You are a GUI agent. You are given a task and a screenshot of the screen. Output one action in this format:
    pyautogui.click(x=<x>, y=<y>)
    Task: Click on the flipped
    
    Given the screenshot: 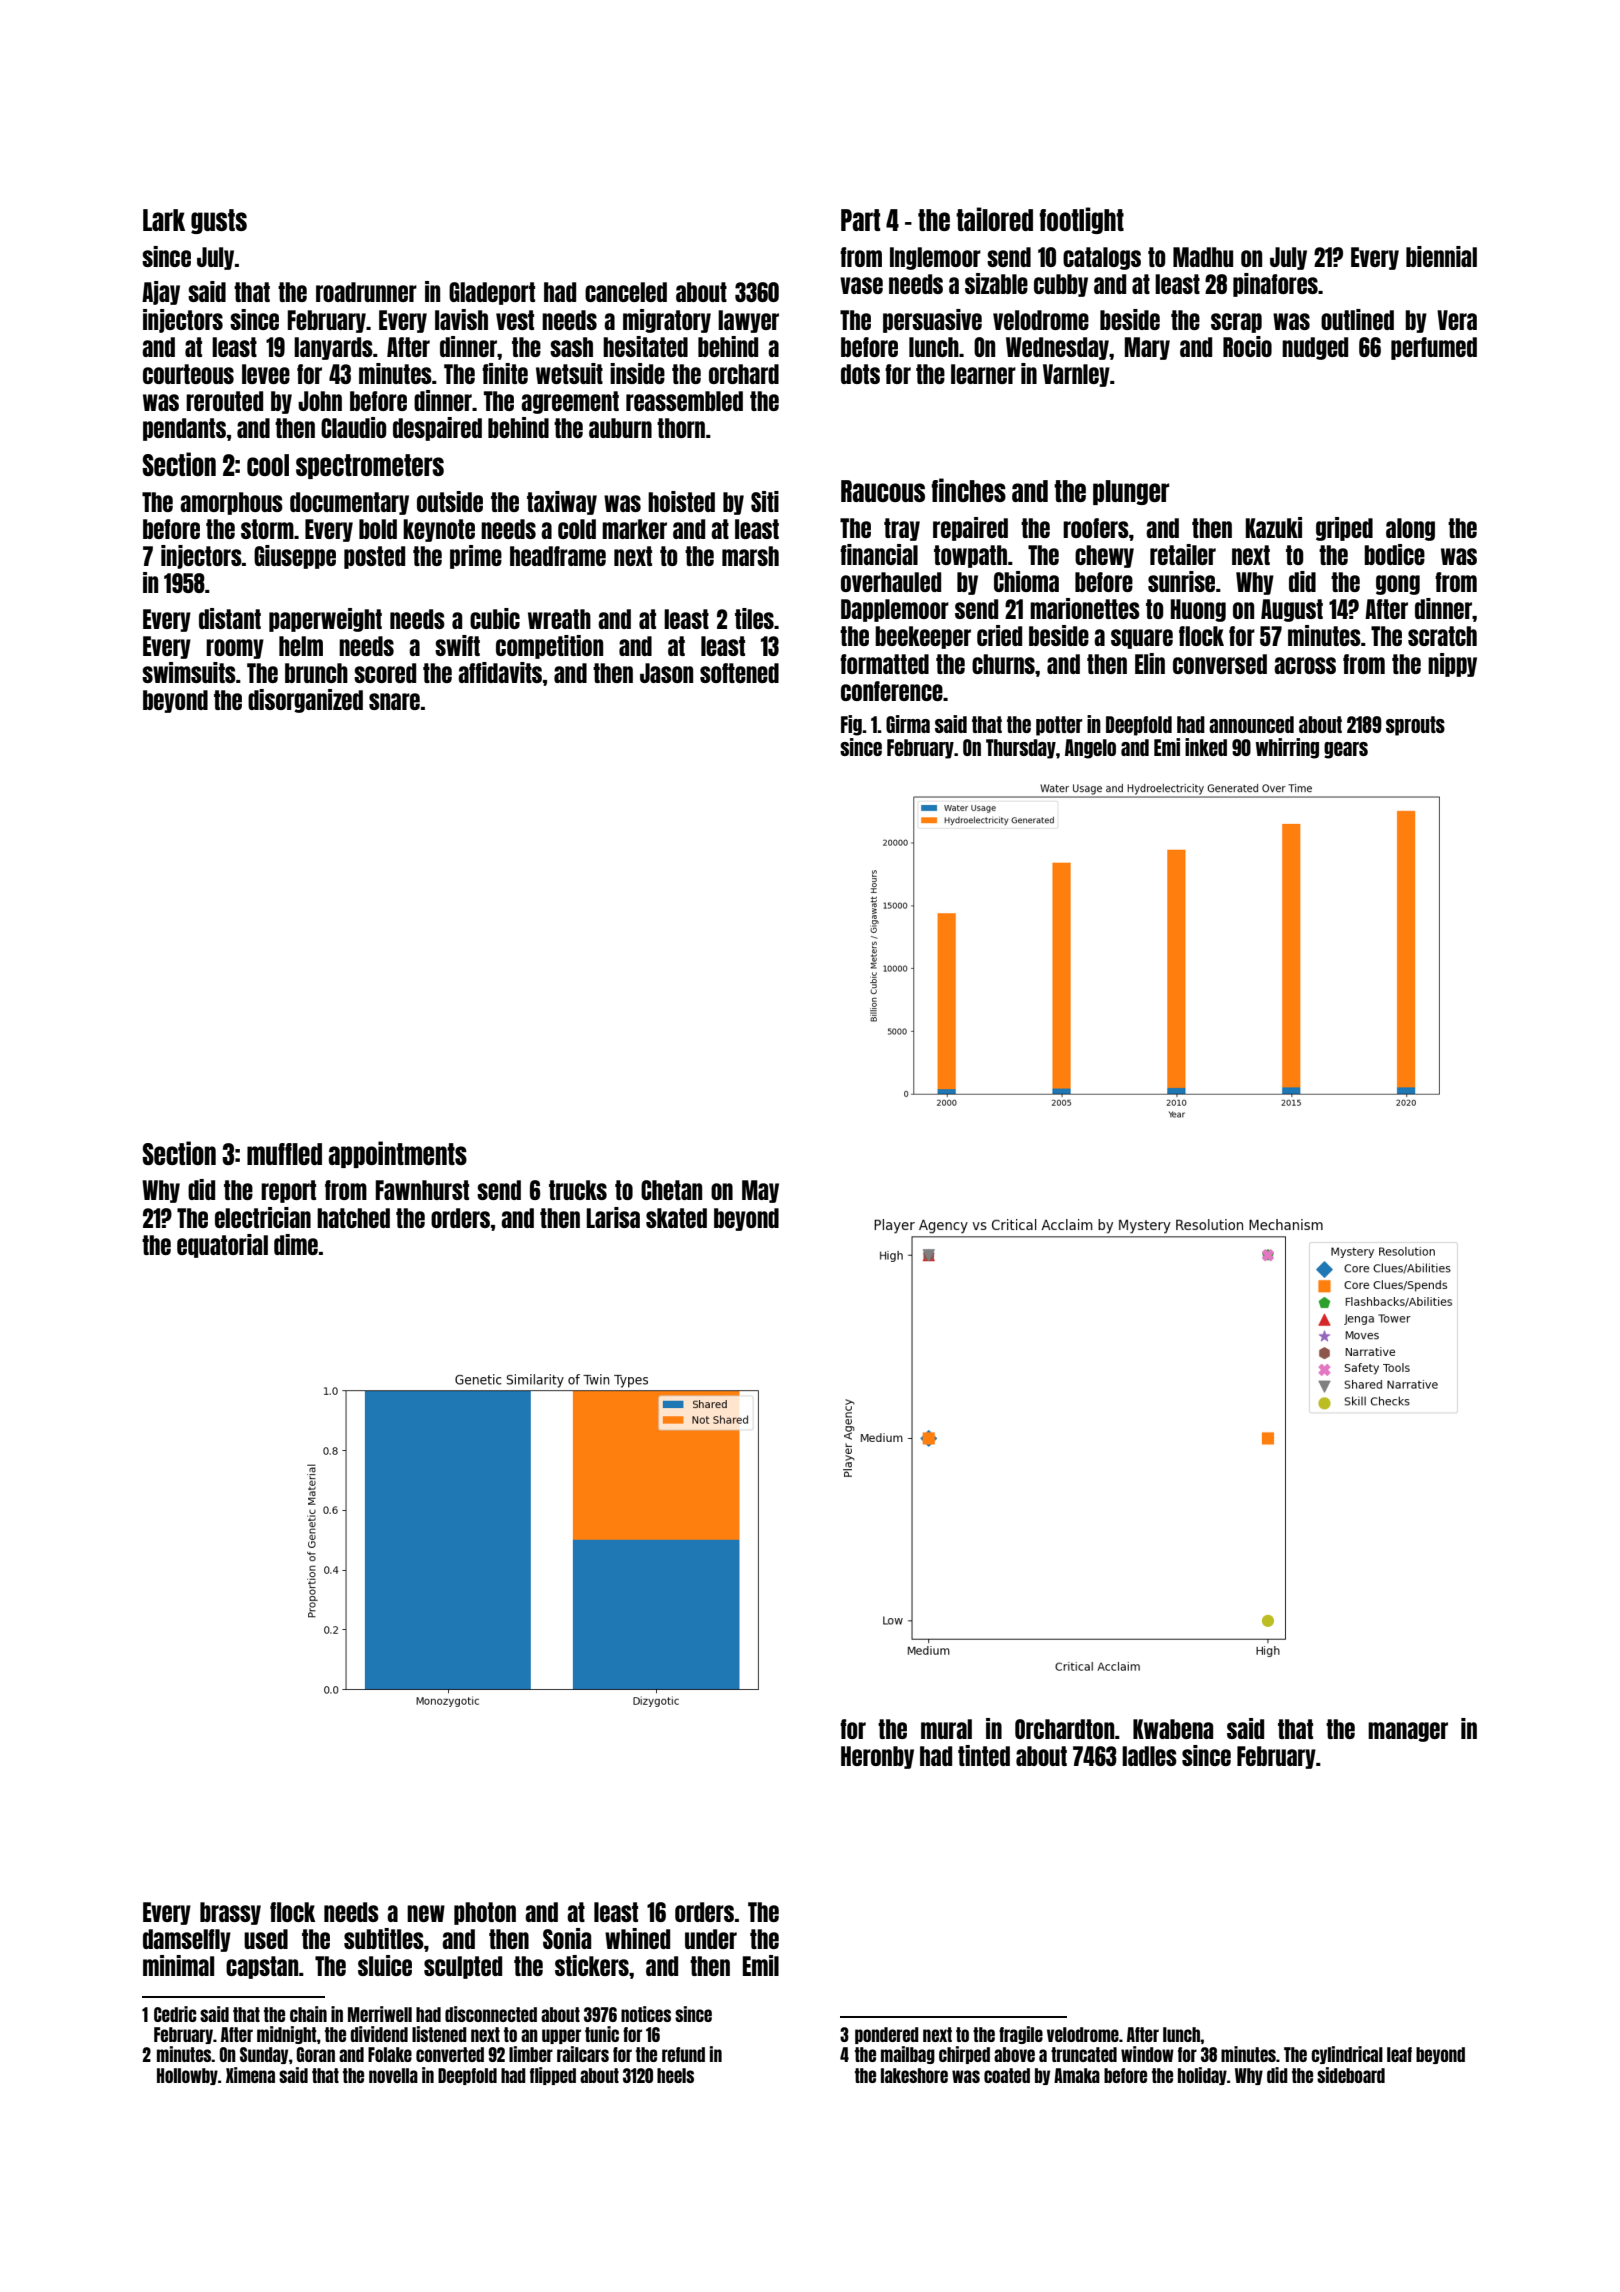 What is the action you would take?
    pyautogui.click(x=553, y=2076)
